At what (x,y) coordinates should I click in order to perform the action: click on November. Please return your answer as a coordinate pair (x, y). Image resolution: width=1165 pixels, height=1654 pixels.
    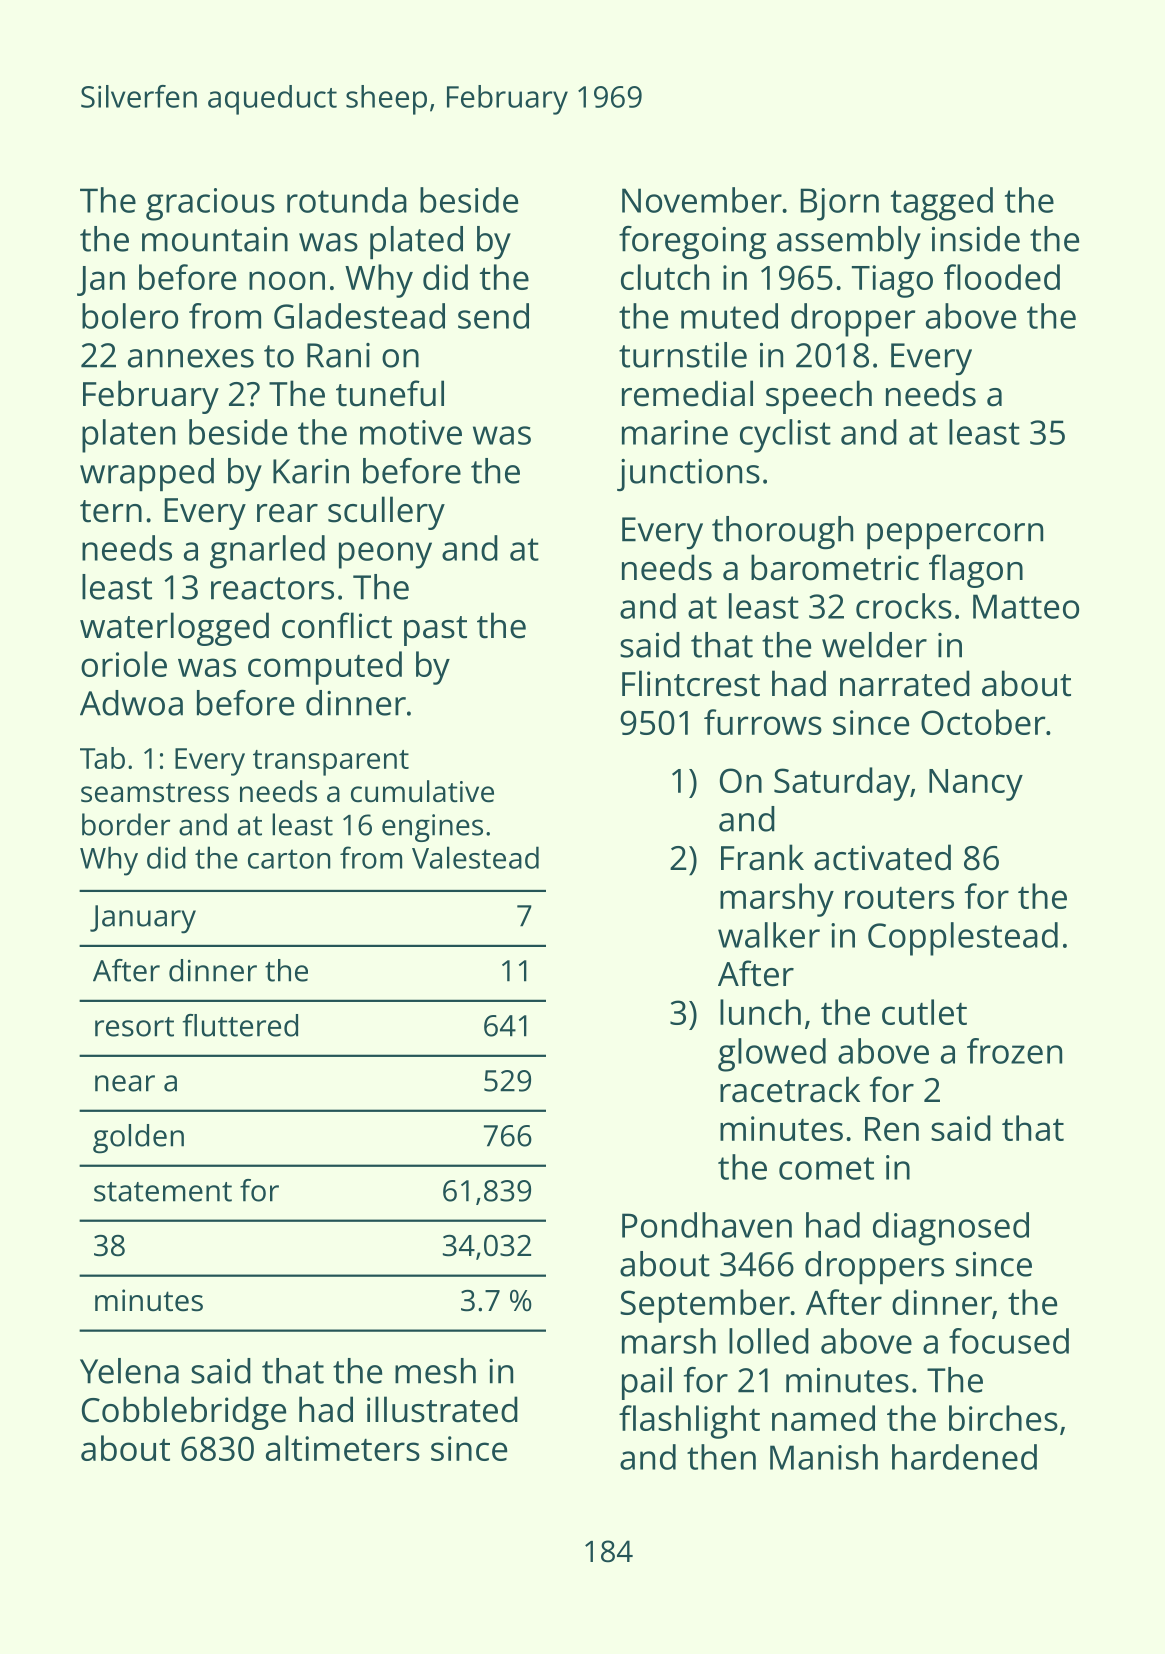
    Looking at the image, I should click on (702, 200).
